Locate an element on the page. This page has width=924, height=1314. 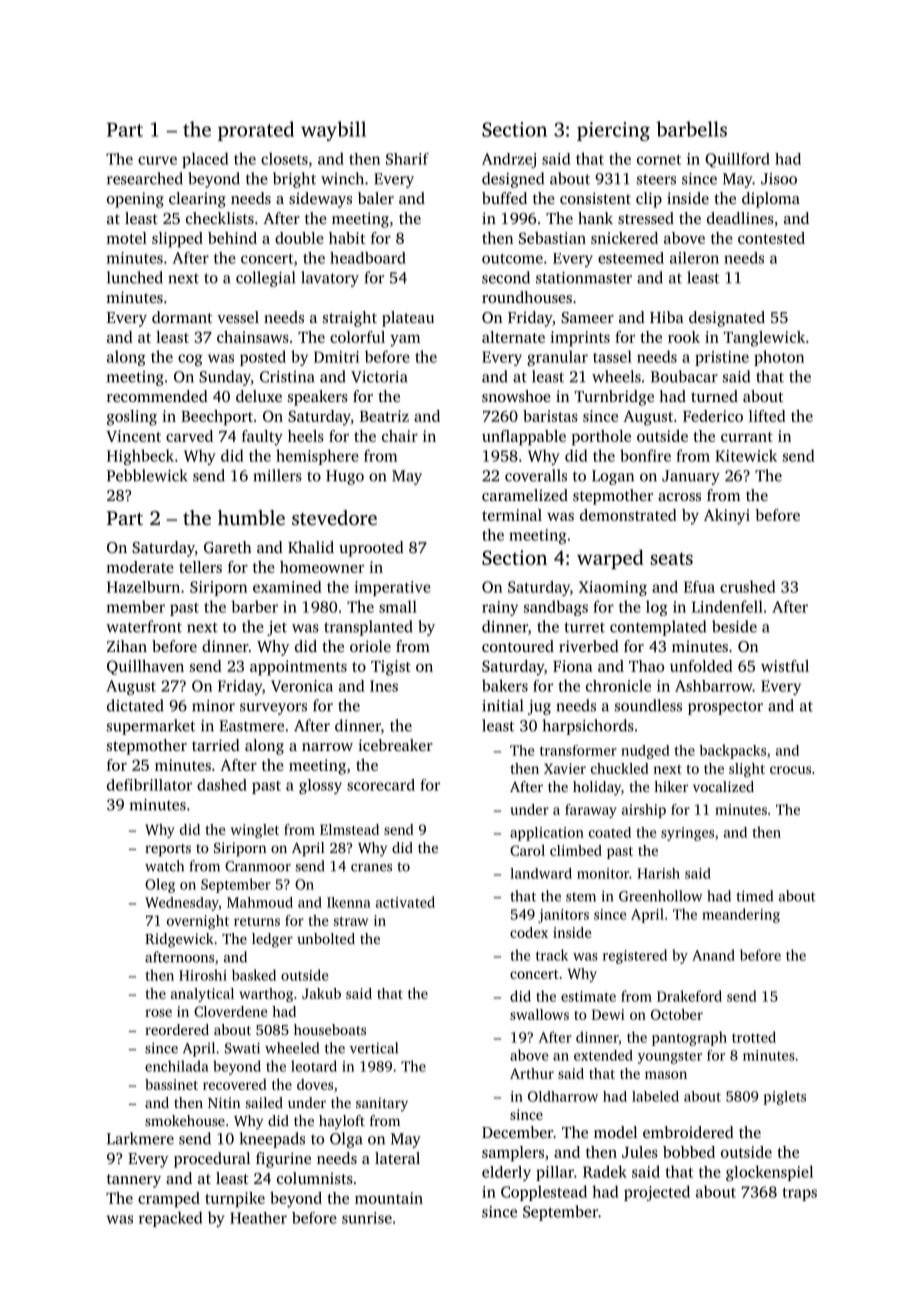
traps is located at coordinates (799, 1194).
